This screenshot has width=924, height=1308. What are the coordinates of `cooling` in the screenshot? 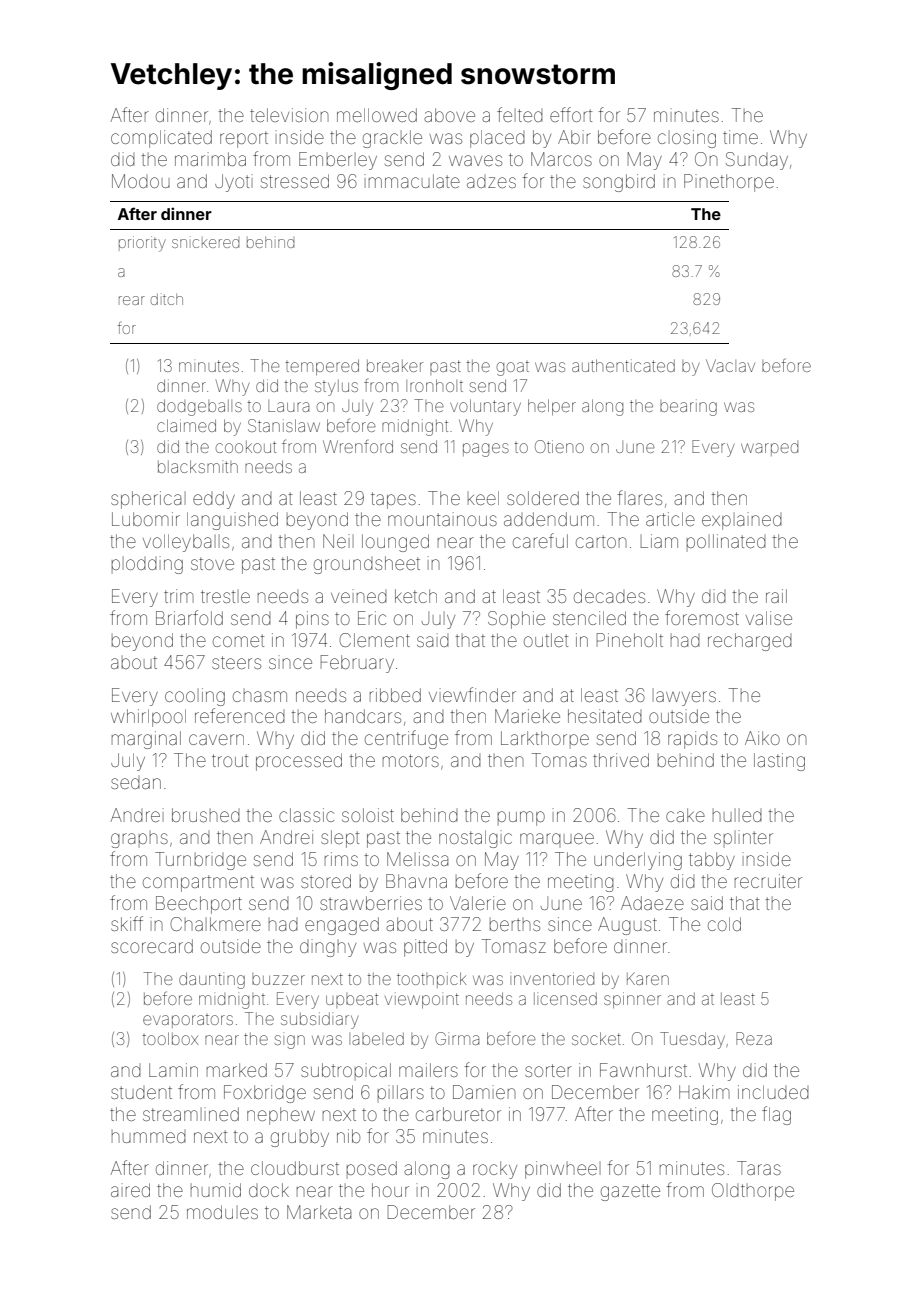 It's located at (195, 697).
